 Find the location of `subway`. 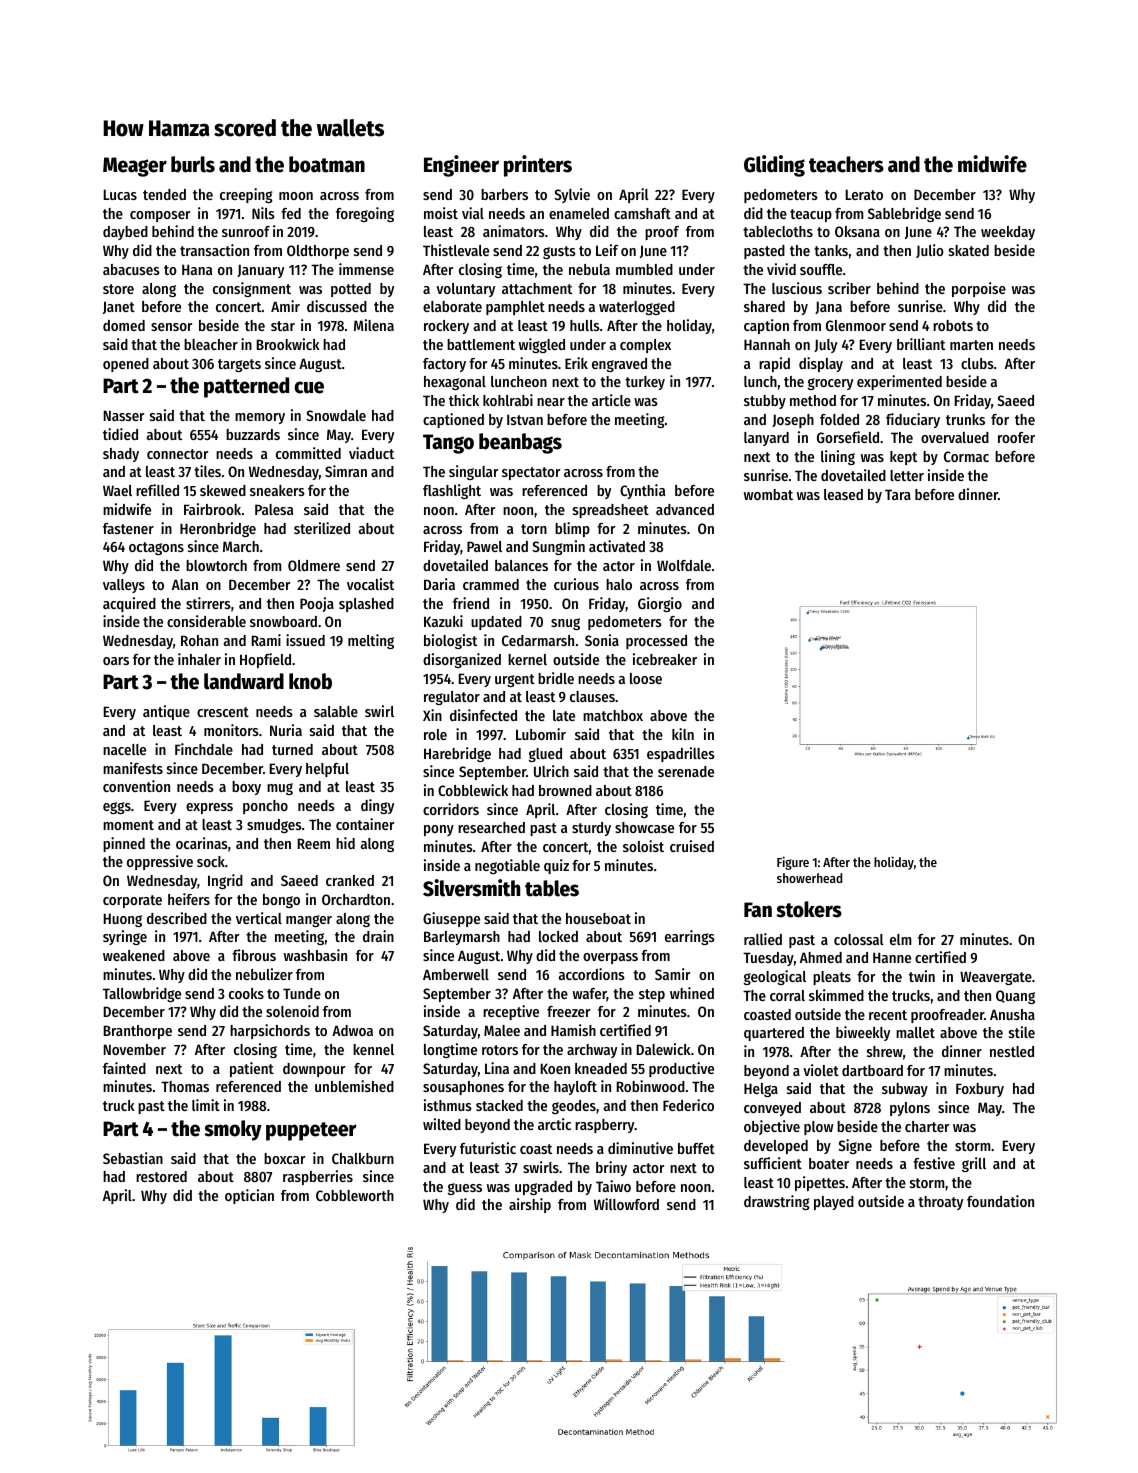

subway is located at coordinates (905, 1090).
